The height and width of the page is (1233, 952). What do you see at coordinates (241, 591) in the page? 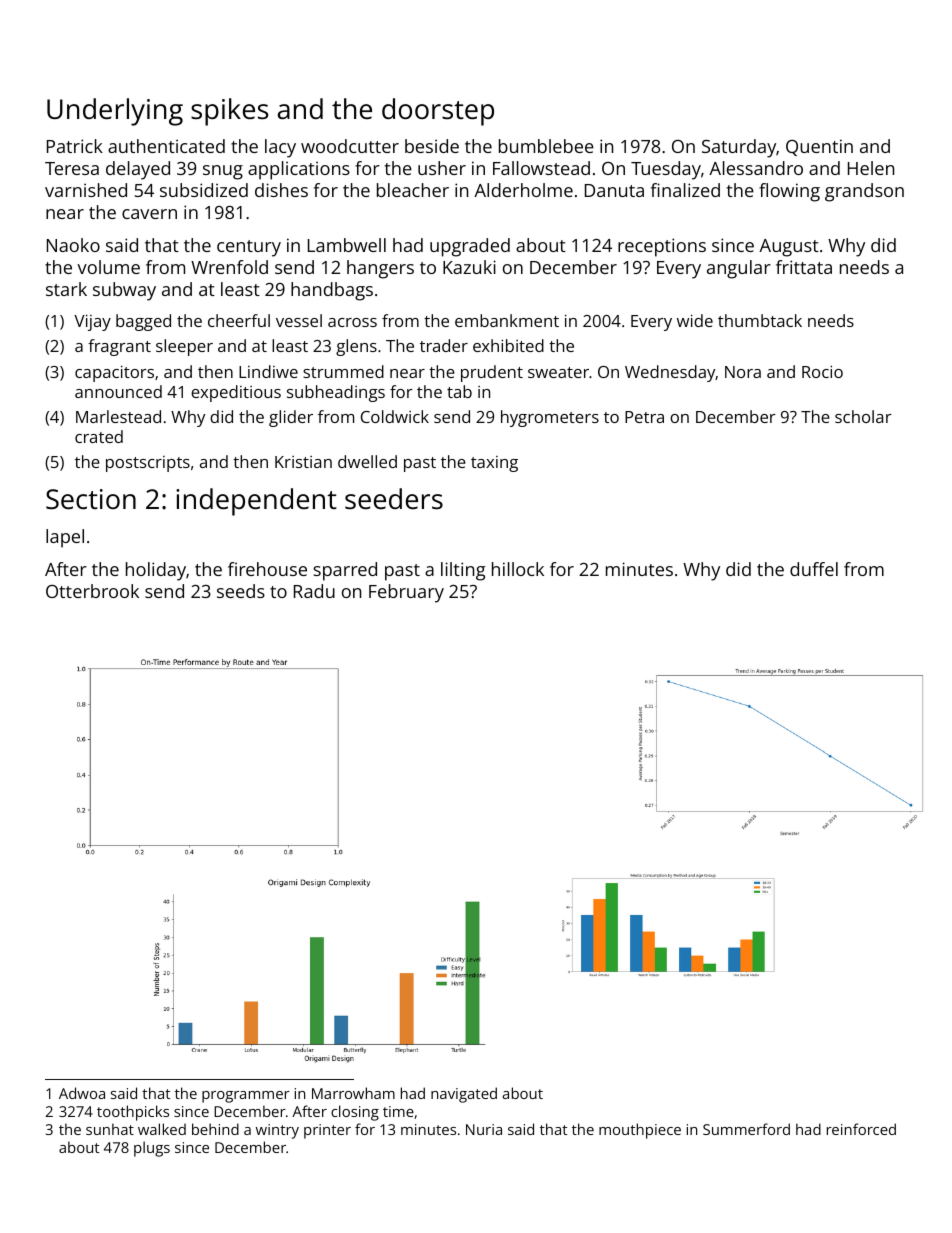
I see `seeds` at bounding box center [241, 591].
